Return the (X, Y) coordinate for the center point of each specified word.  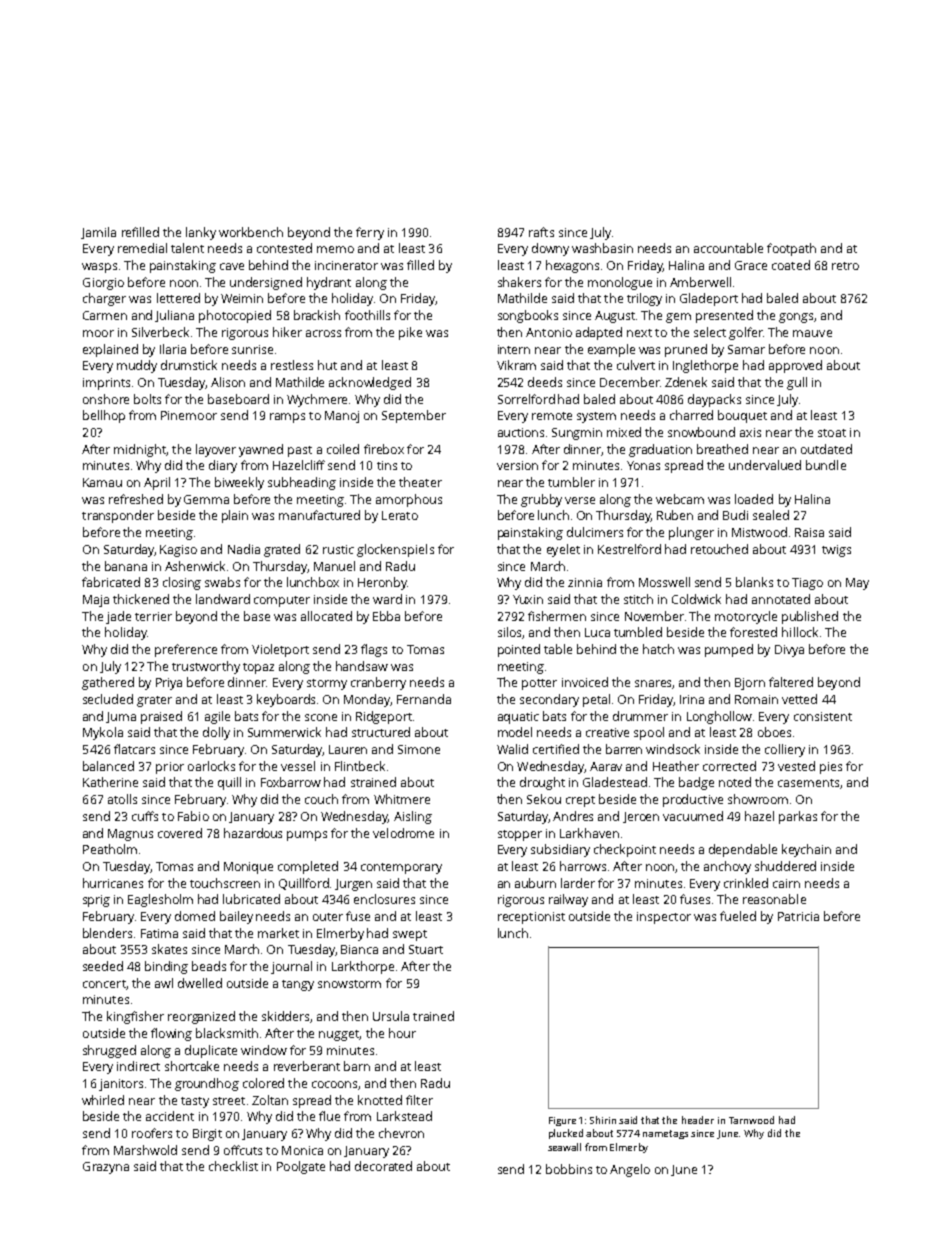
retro (845, 266)
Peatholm (110, 849)
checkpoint (625, 850)
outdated (826, 449)
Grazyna (106, 1168)
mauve (812, 333)
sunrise (252, 349)
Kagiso (178, 551)
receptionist (531, 918)
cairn (786, 883)
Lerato (400, 515)
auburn (535, 883)
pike (410, 333)
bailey (236, 917)
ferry (370, 233)
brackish (317, 315)
